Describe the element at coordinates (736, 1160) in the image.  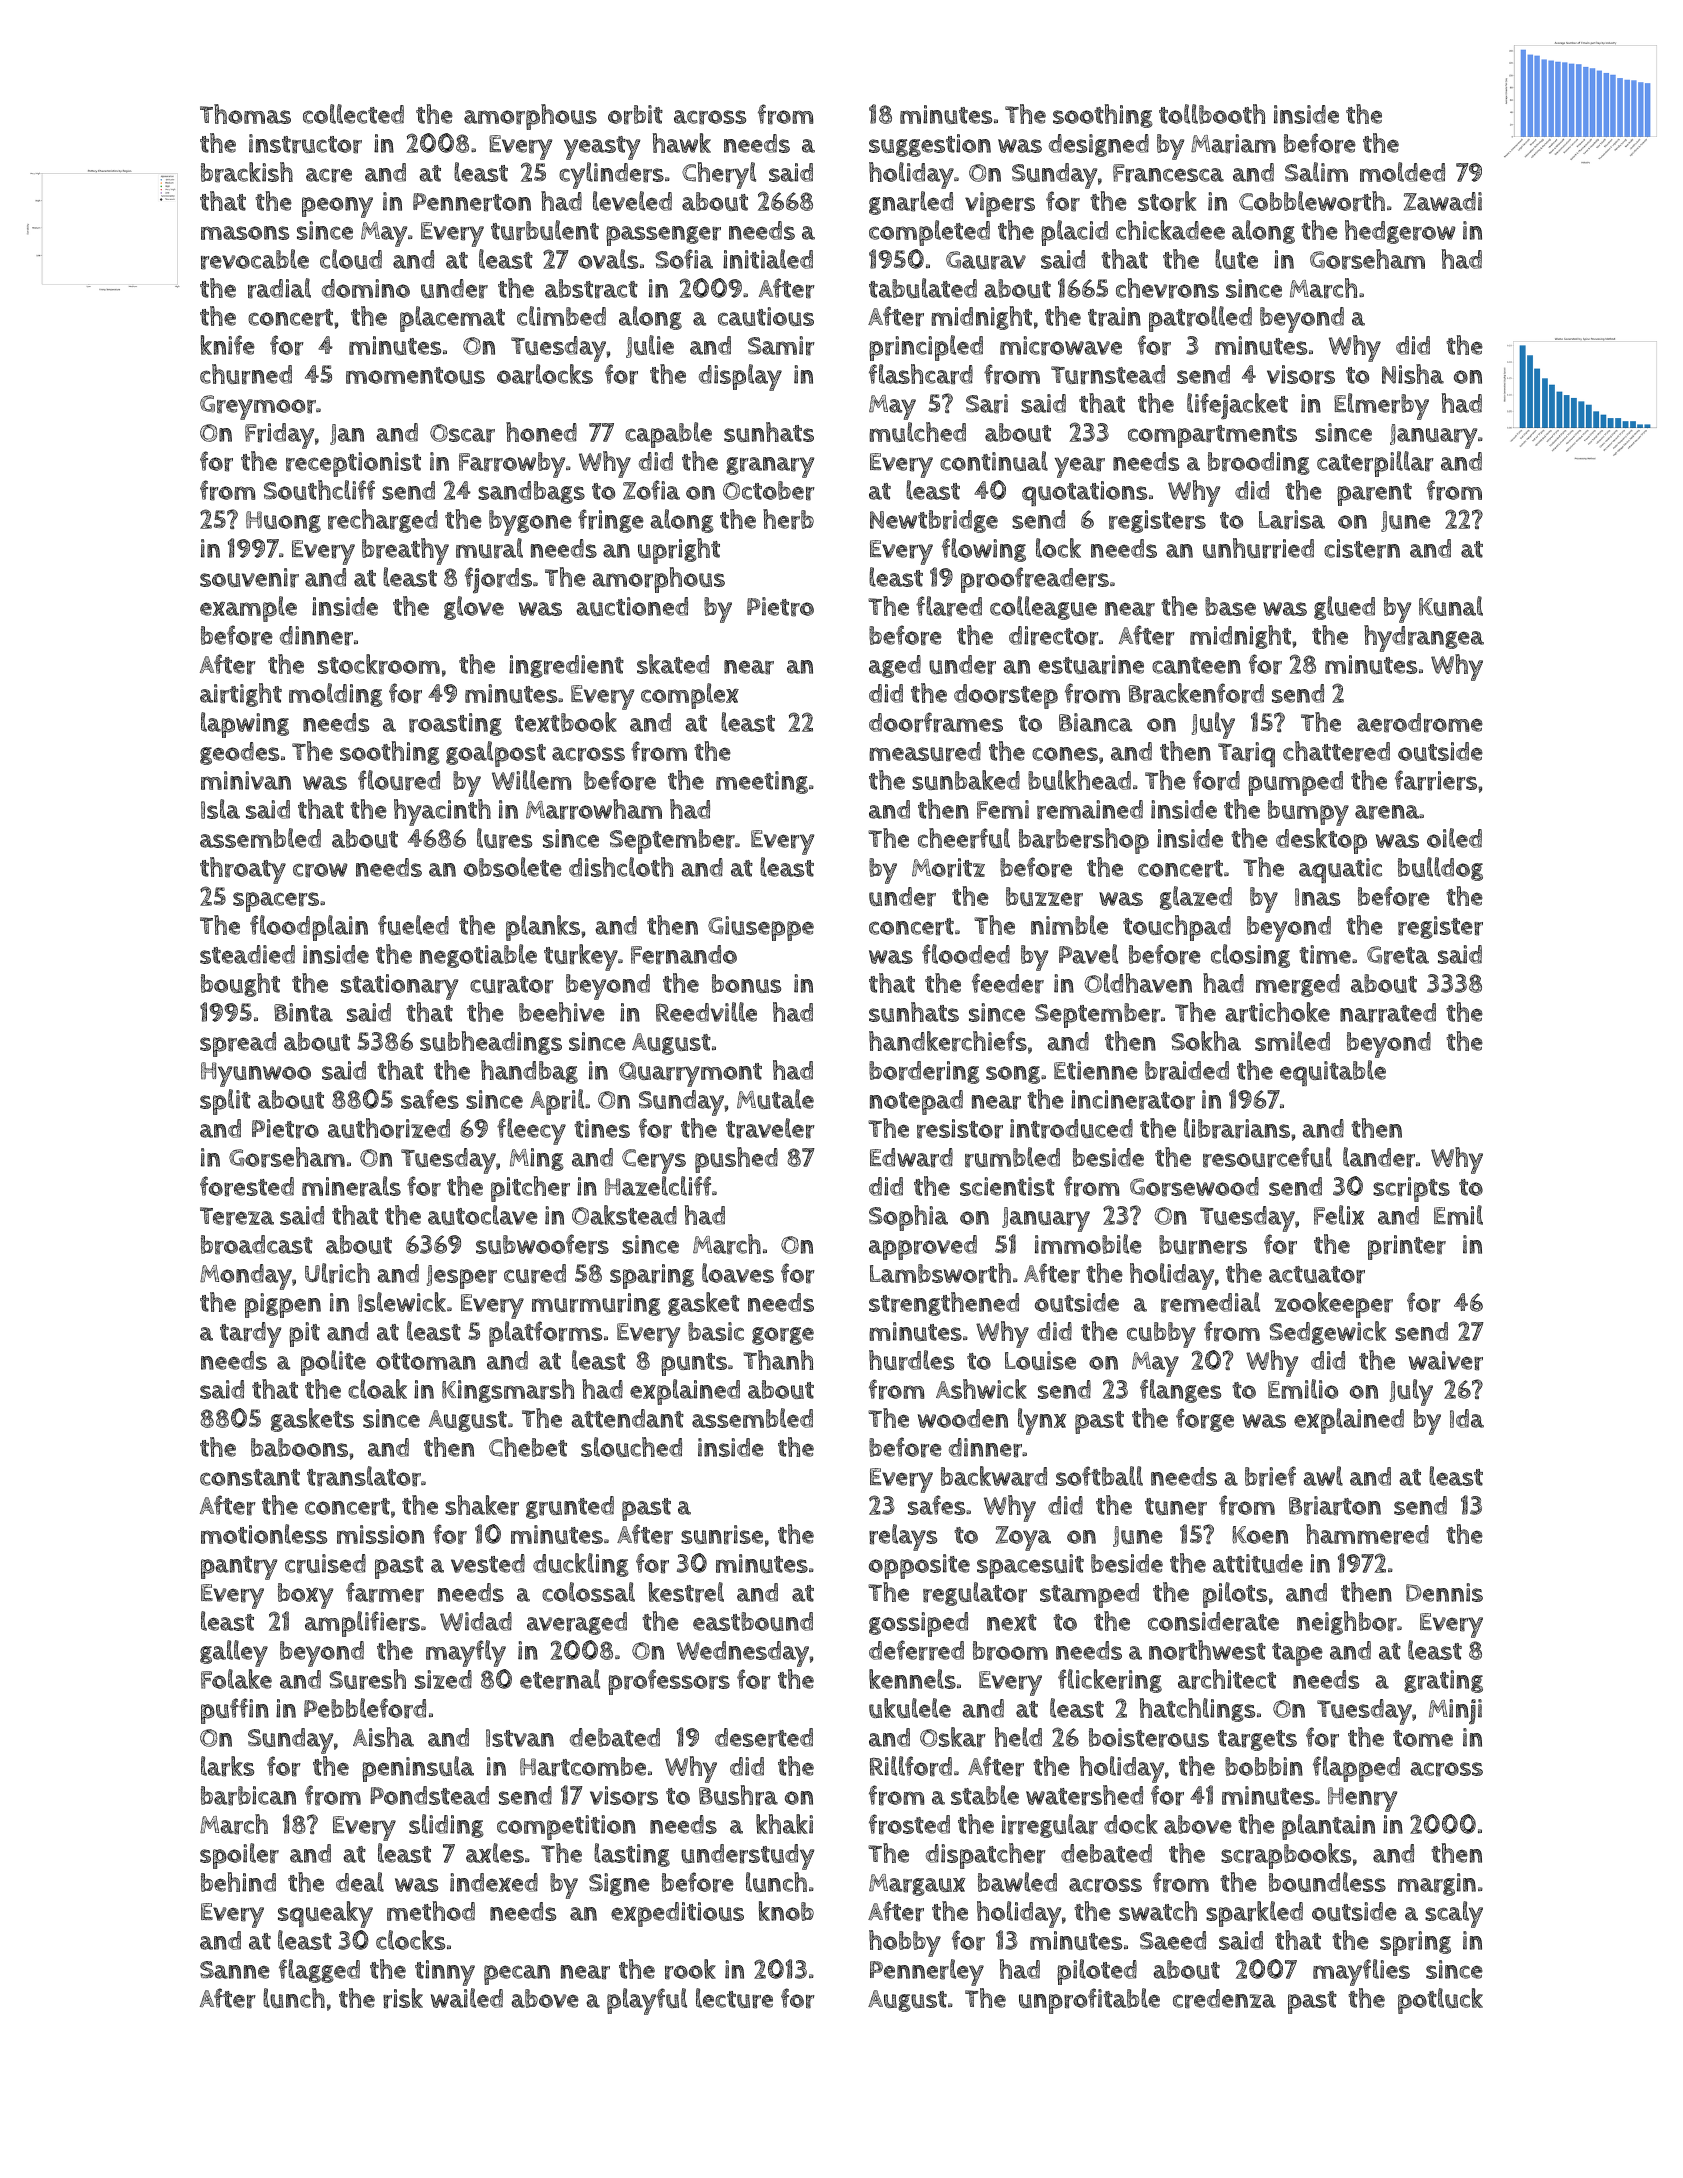
I see `pushed` at that location.
